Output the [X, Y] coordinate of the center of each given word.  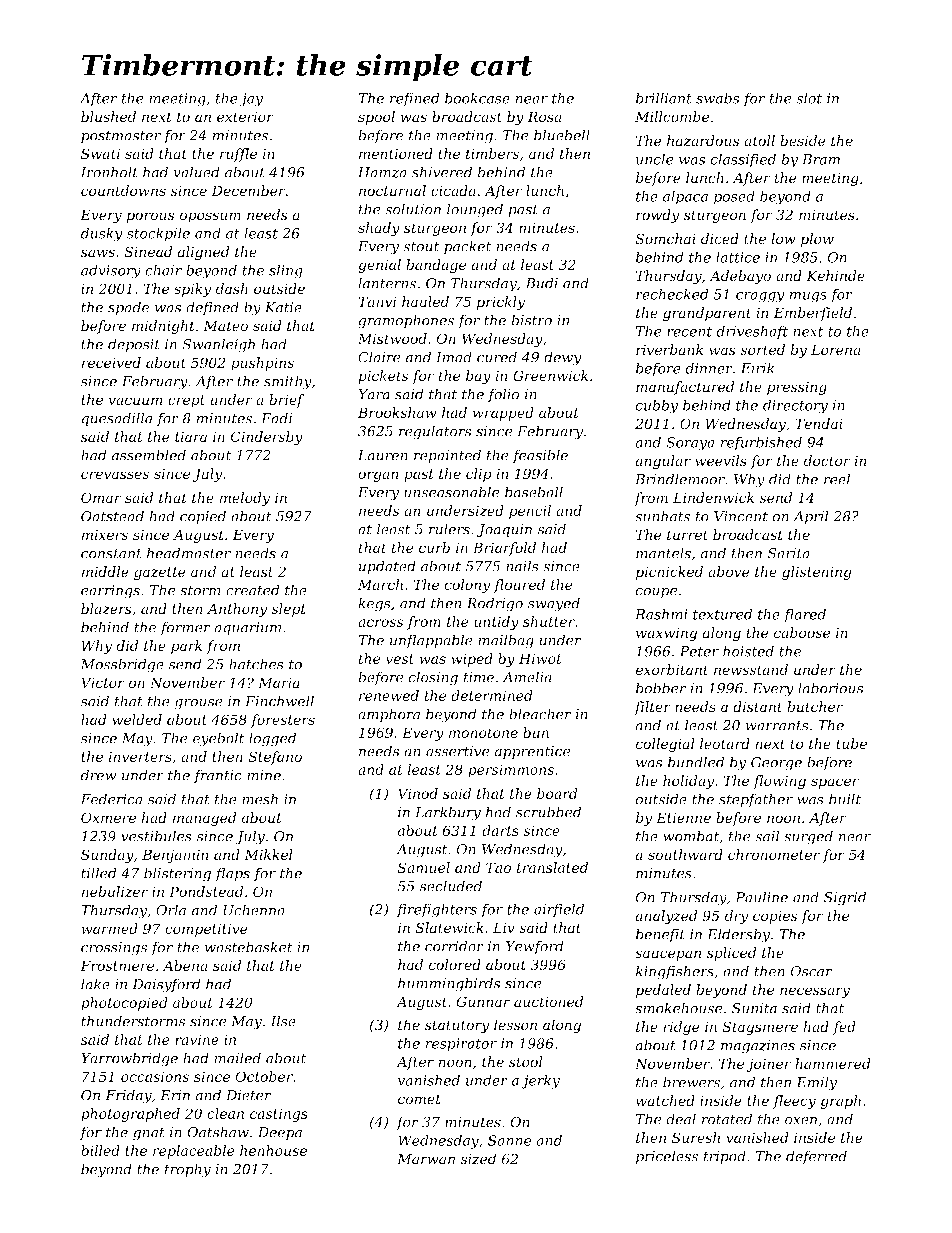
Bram [821, 159]
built [845, 799]
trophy [188, 1170]
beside [803, 141]
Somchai [666, 239]
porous [151, 217]
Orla [171, 910]
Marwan [426, 1159]
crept [186, 401]
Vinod [418, 793]
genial [379, 266]
